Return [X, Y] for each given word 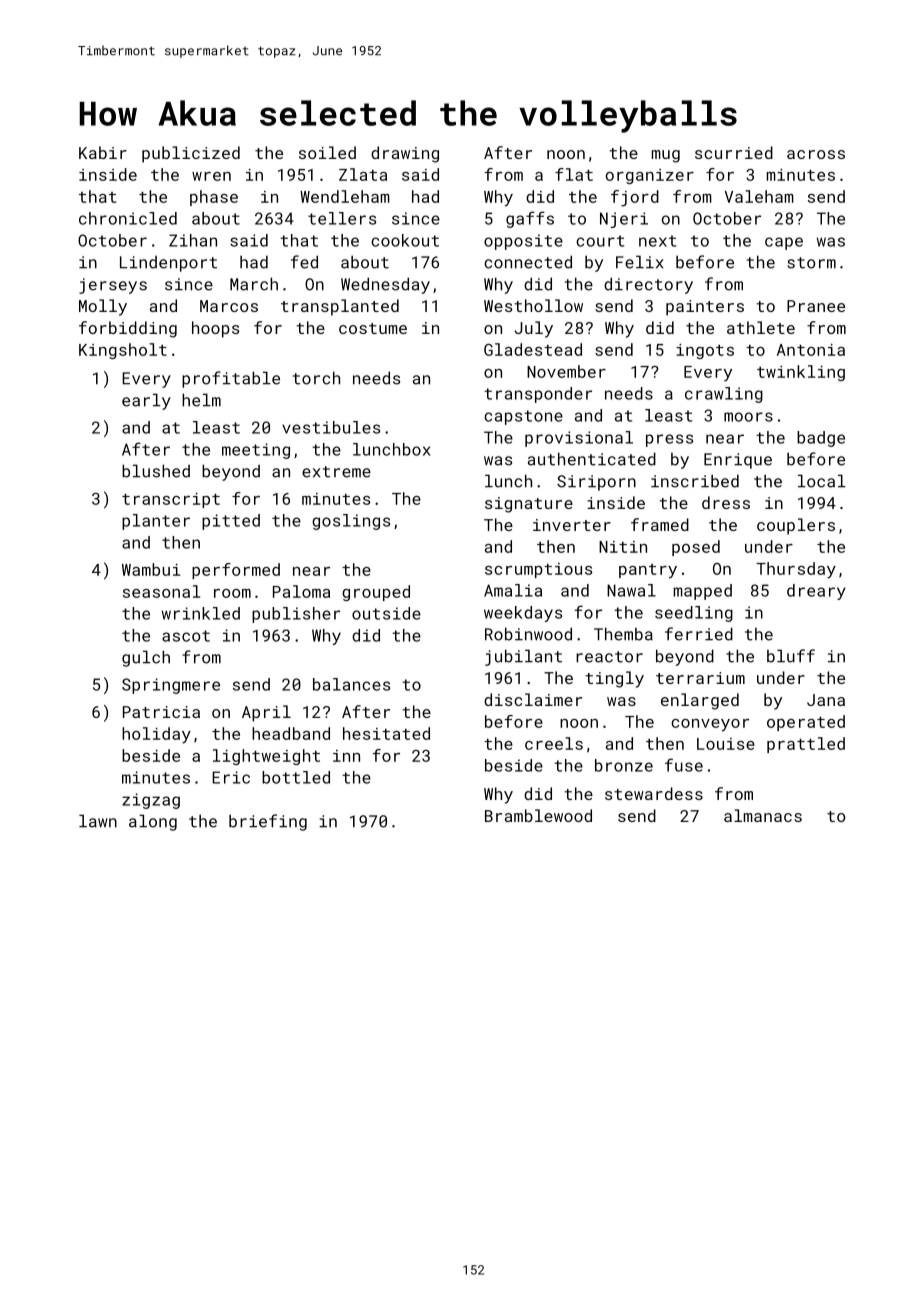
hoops [215, 329]
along [153, 822]
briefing [268, 822]
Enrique [738, 461]
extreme [336, 472]
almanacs [763, 815]
